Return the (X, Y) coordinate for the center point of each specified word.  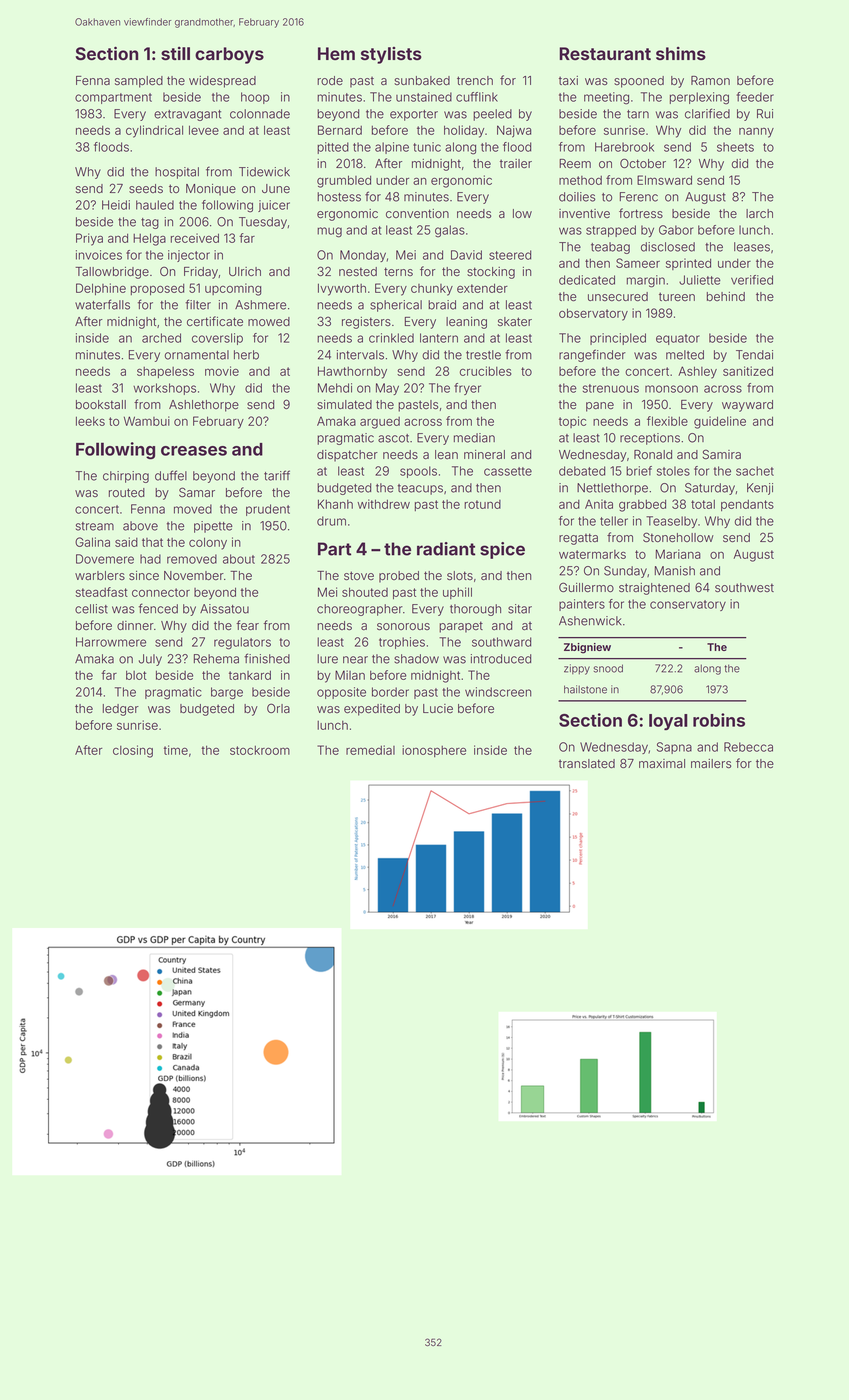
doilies (577, 197)
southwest (744, 588)
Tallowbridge (112, 273)
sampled (139, 82)
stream (95, 526)
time (176, 750)
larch (759, 214)
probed (399, 577)
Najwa (514, 131)
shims (681, 53)
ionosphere (434, 751)
